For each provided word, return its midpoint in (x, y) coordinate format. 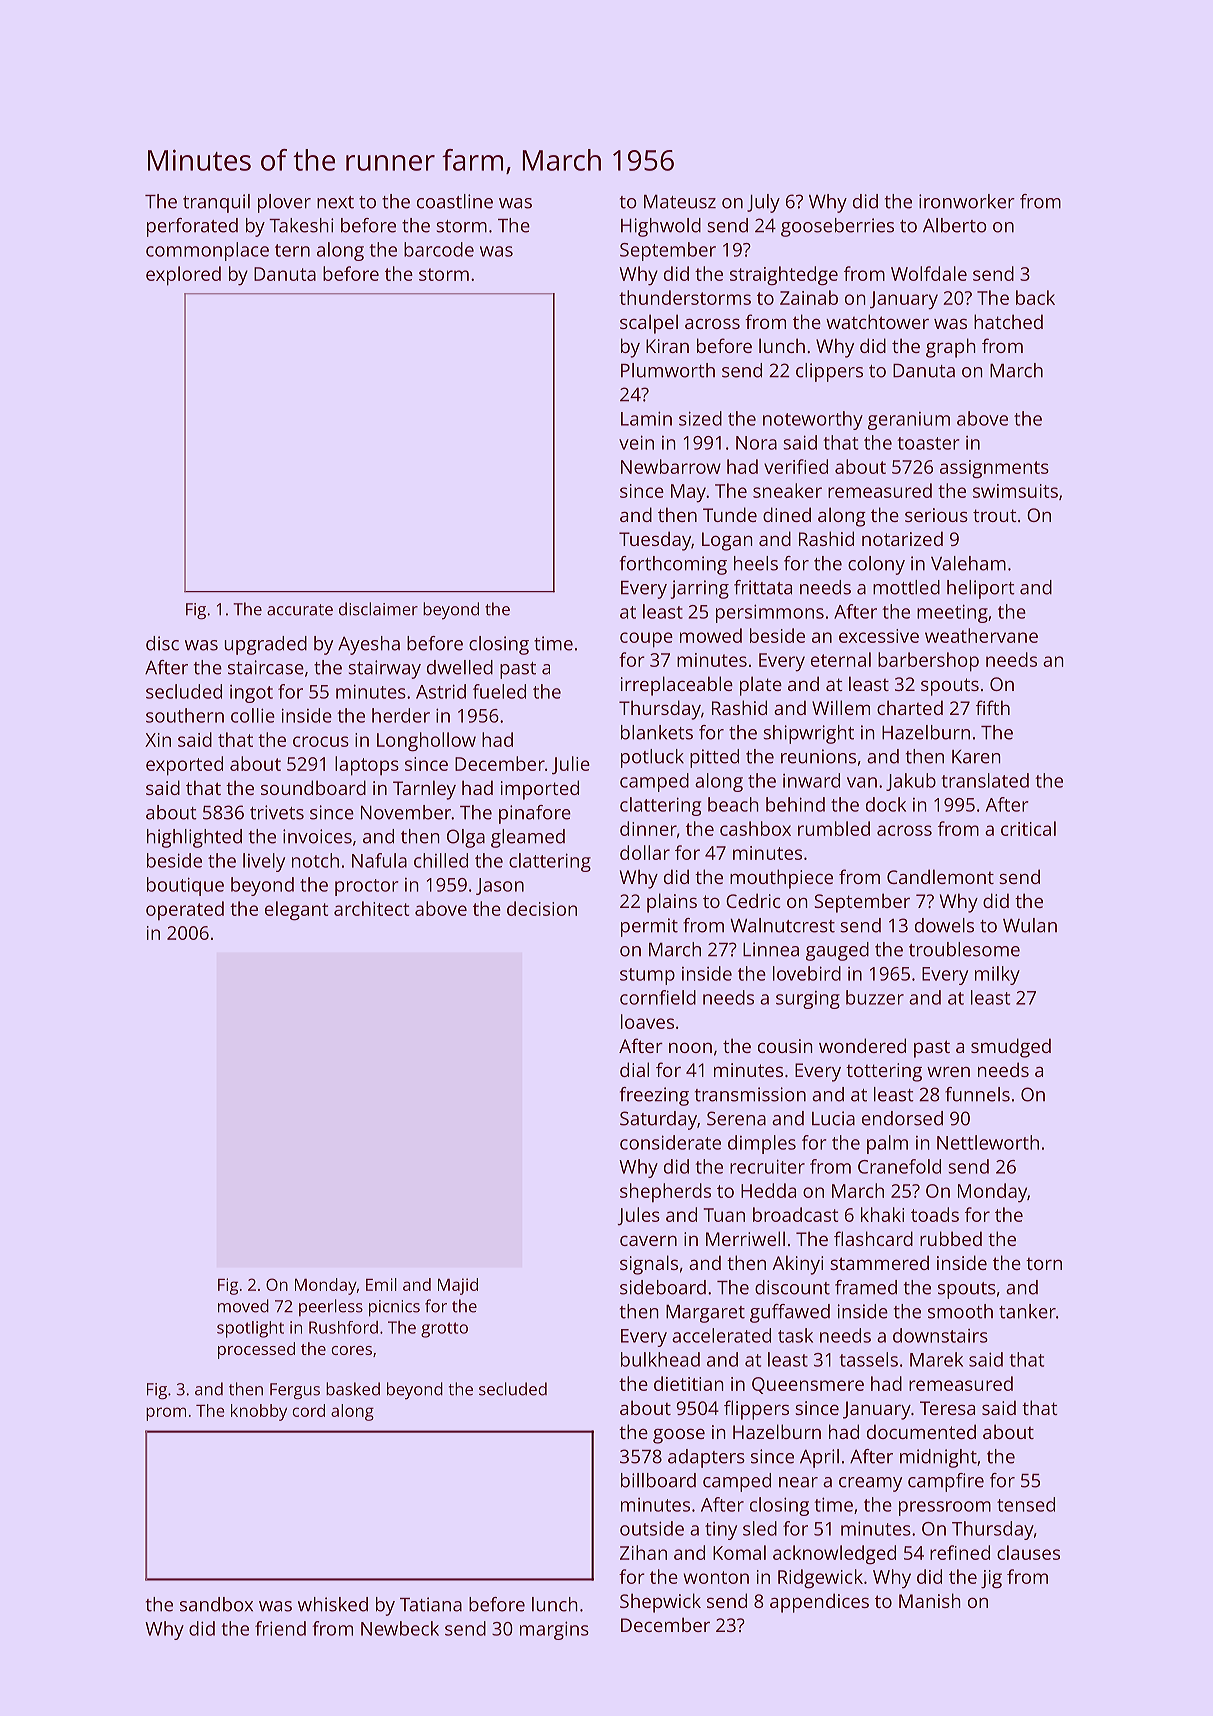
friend (280, 1628)
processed (256, 1350)
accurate (300, 610)
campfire (946, 1482)
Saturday (658, 1120)
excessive (879, 636)
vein (636, 442)
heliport (981, 589)
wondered (862, 1045)
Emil (381, 1284)
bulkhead (660, 1359)
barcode (439, 249)
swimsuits (1015, 491)
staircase (266, 667)
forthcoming (673, 565)
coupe (646, 640)
